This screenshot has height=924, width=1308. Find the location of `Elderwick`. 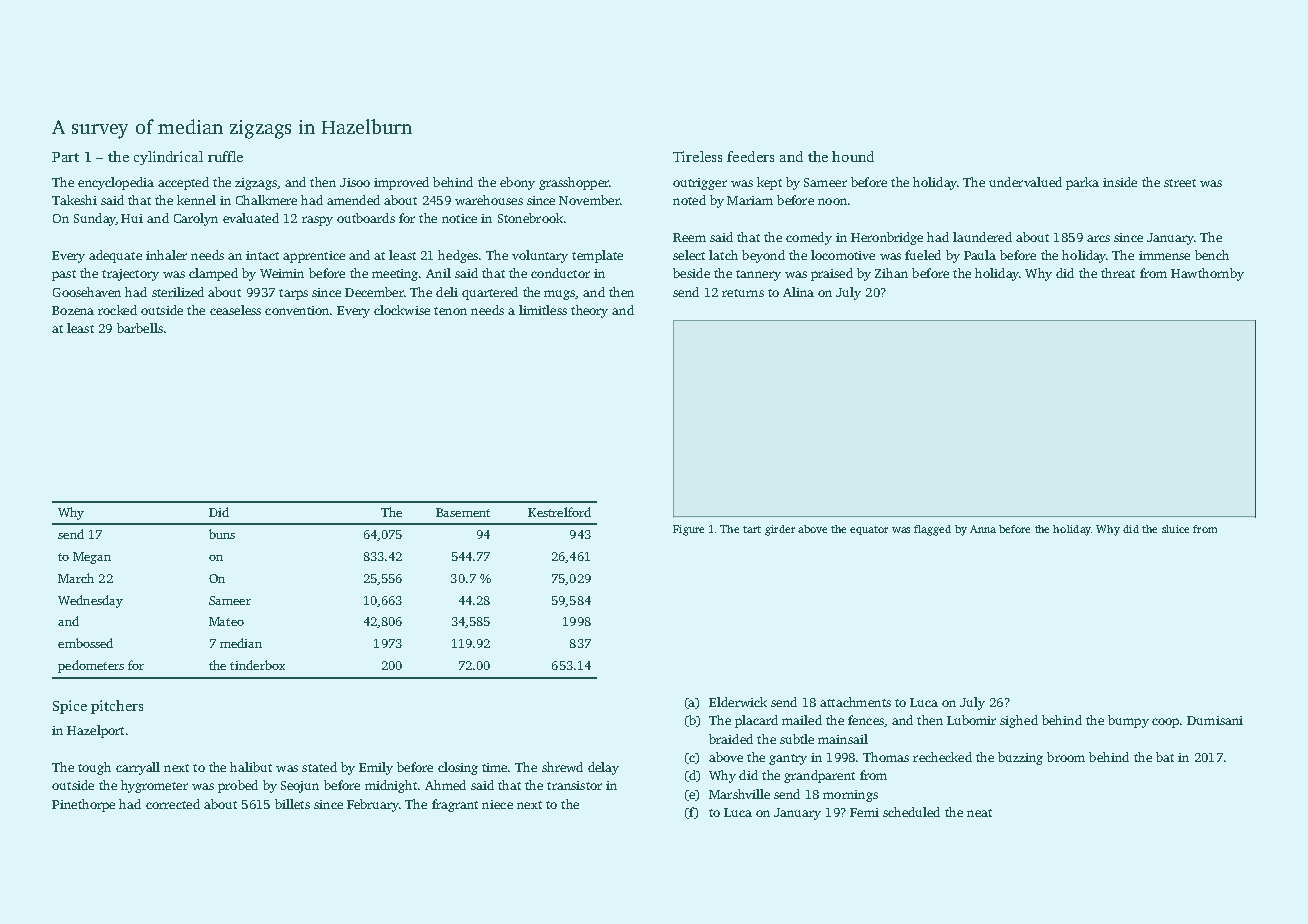

Elderwick is located at coordinates (738, 702).
